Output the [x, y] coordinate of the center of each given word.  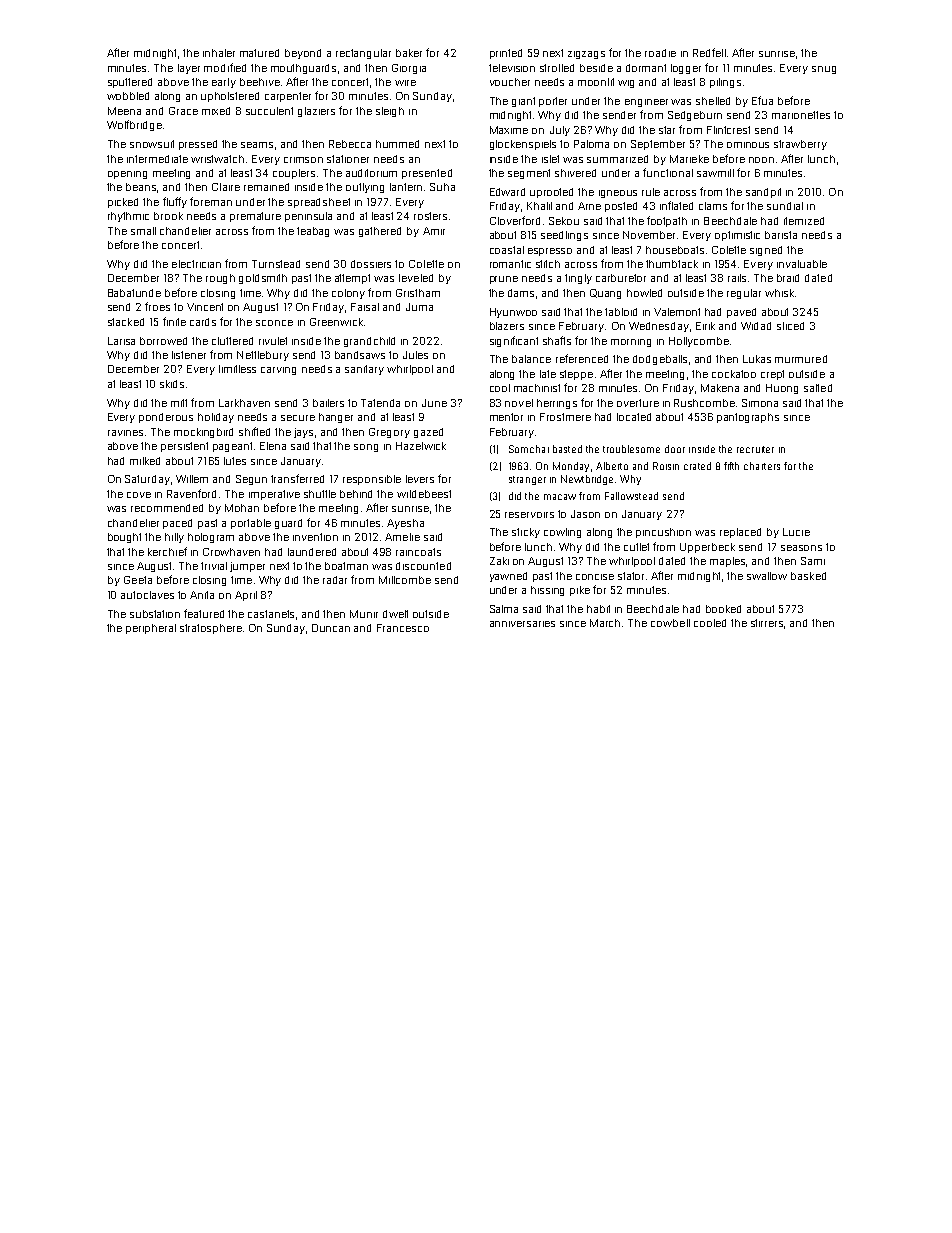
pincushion [663, 533]
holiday [216, 418]
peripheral [151, 629]
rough [220, 279]
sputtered [130, 83]
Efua [762, 100]
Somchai [529, 449]
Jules [415, 355]
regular [744, 294]
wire [405, 83]
